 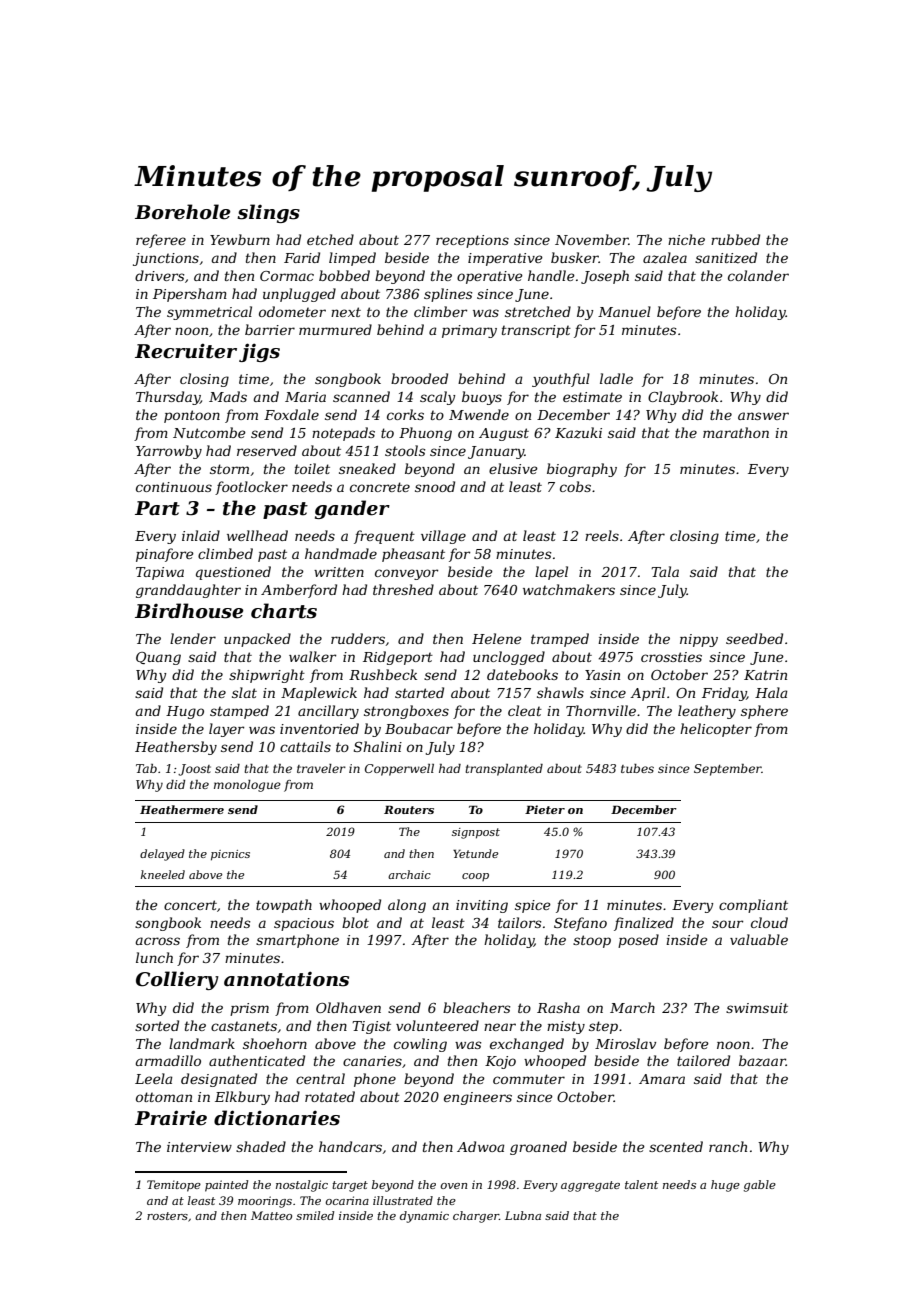 What do you see at coordinates (592, 941) in the screenshot?
I see `stoop` at bounding box center [592, 941].
